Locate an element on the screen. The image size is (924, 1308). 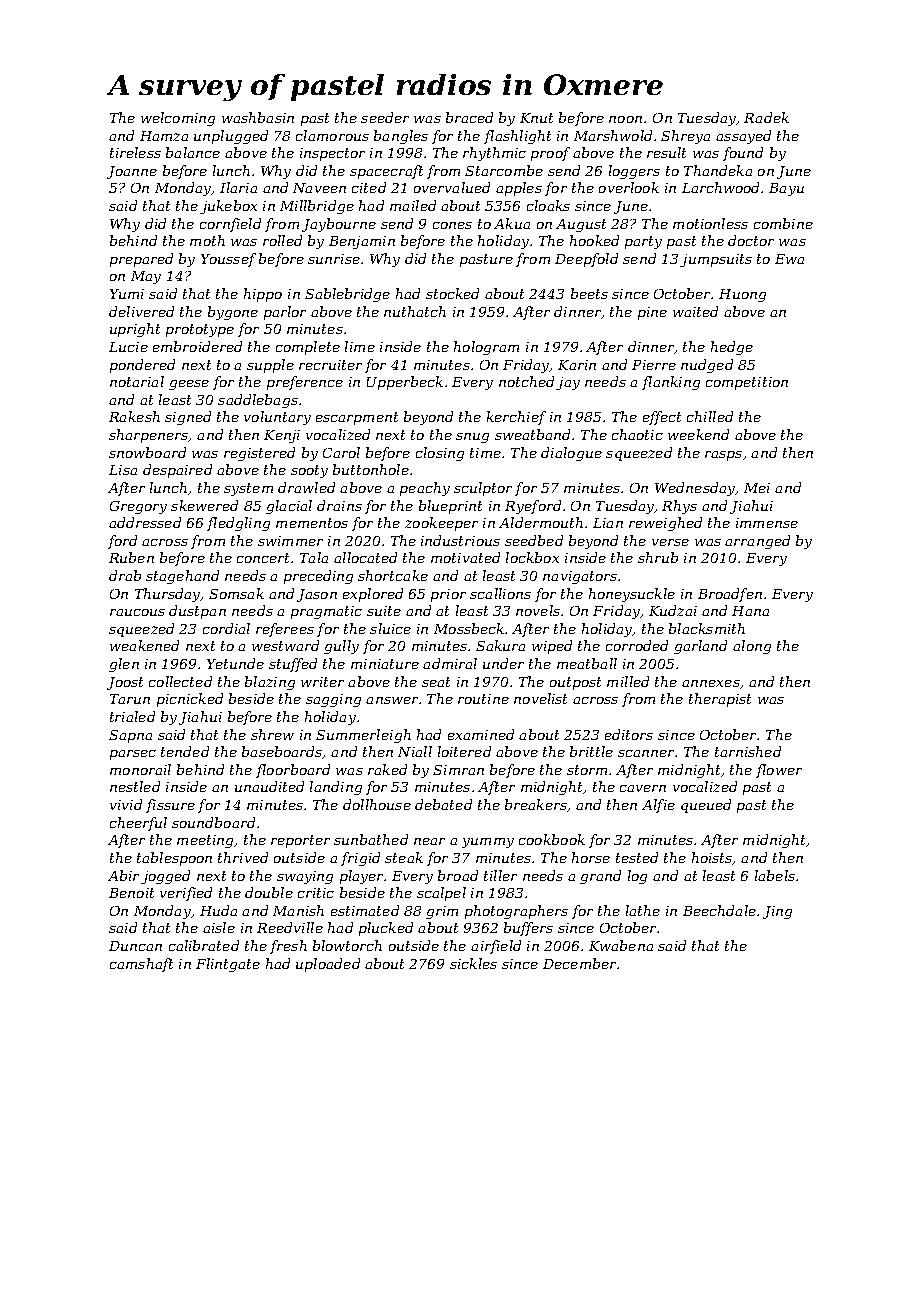
immense is located at coordinates (767, 523).
